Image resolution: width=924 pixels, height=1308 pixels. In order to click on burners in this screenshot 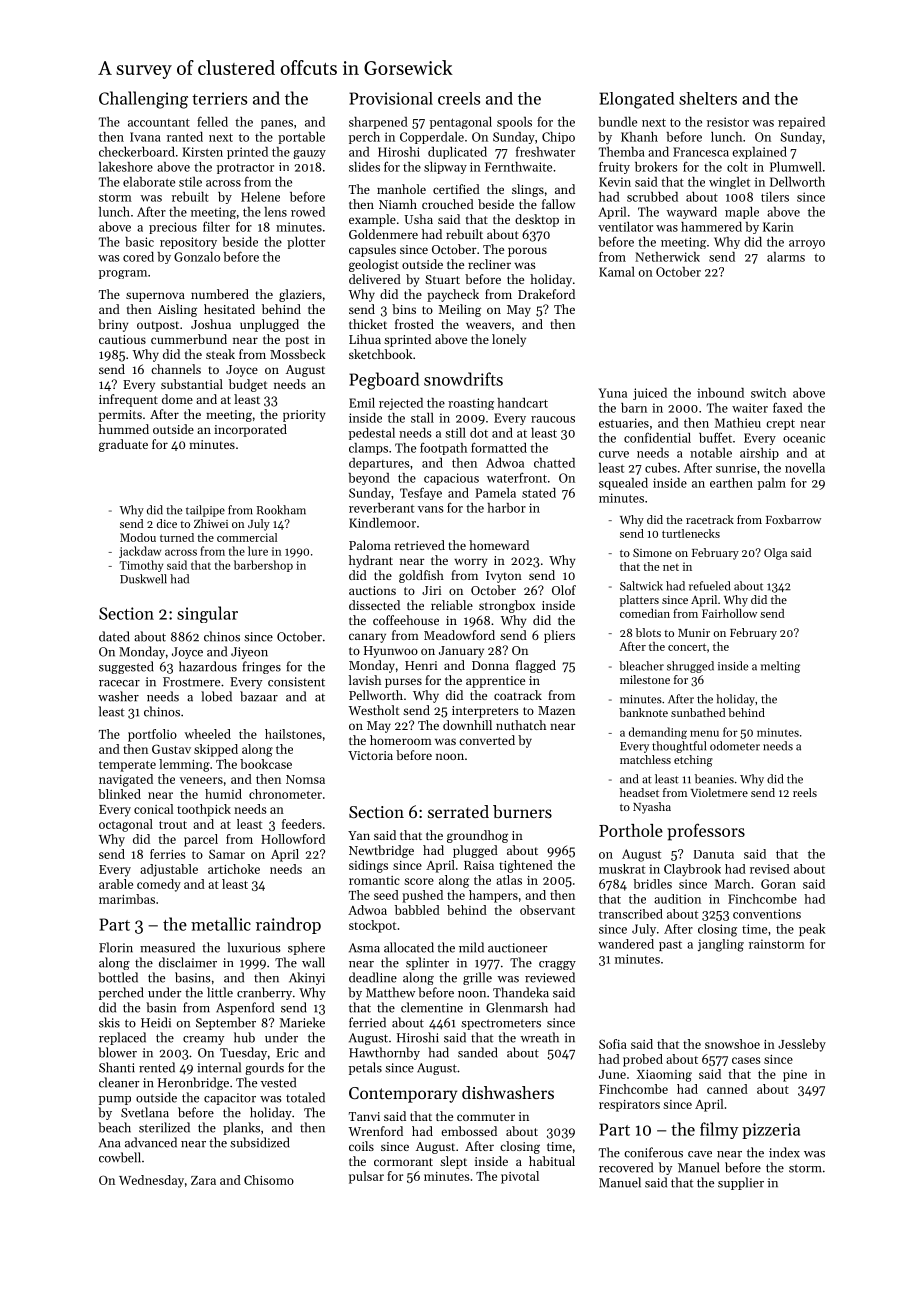, I will do `click(522, 811)`.
